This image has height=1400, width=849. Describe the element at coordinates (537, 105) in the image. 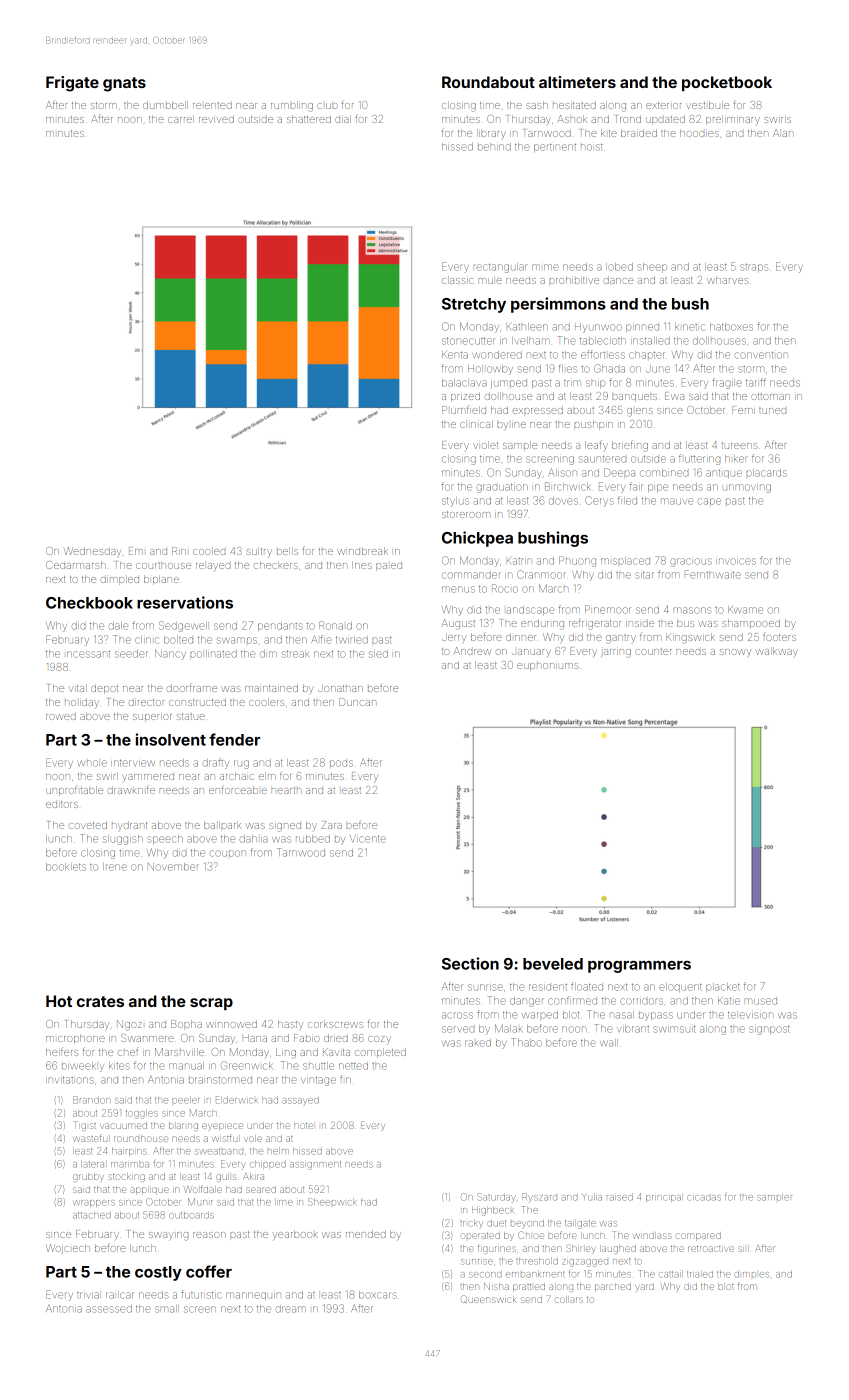

I see `sash` at that location.
